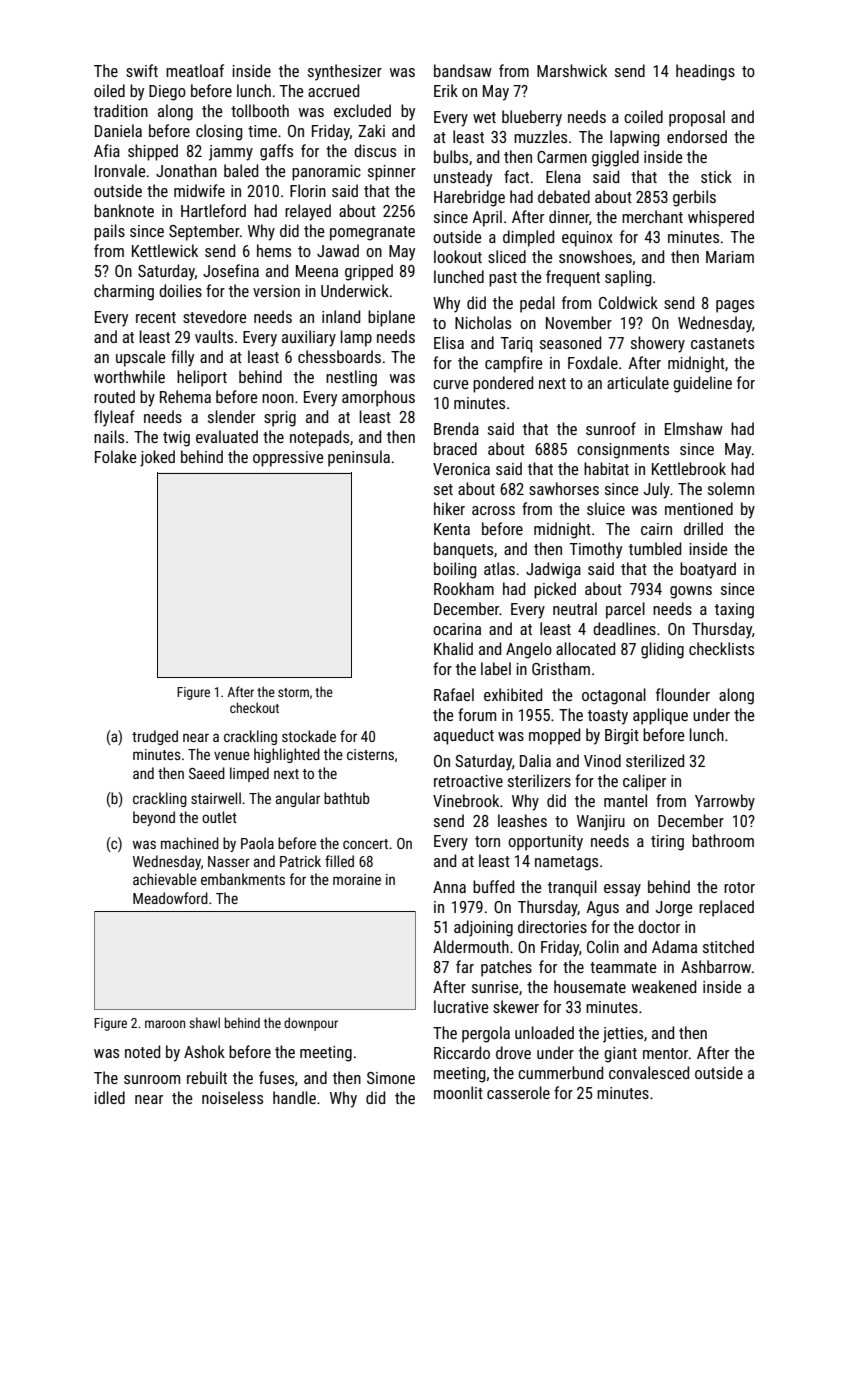 Image resolution: width=849 pixels, height=1400 pixels. What do you see at coordinates (121, 110) in the page?
I see `tradition` at bounding box center [121, 110].
